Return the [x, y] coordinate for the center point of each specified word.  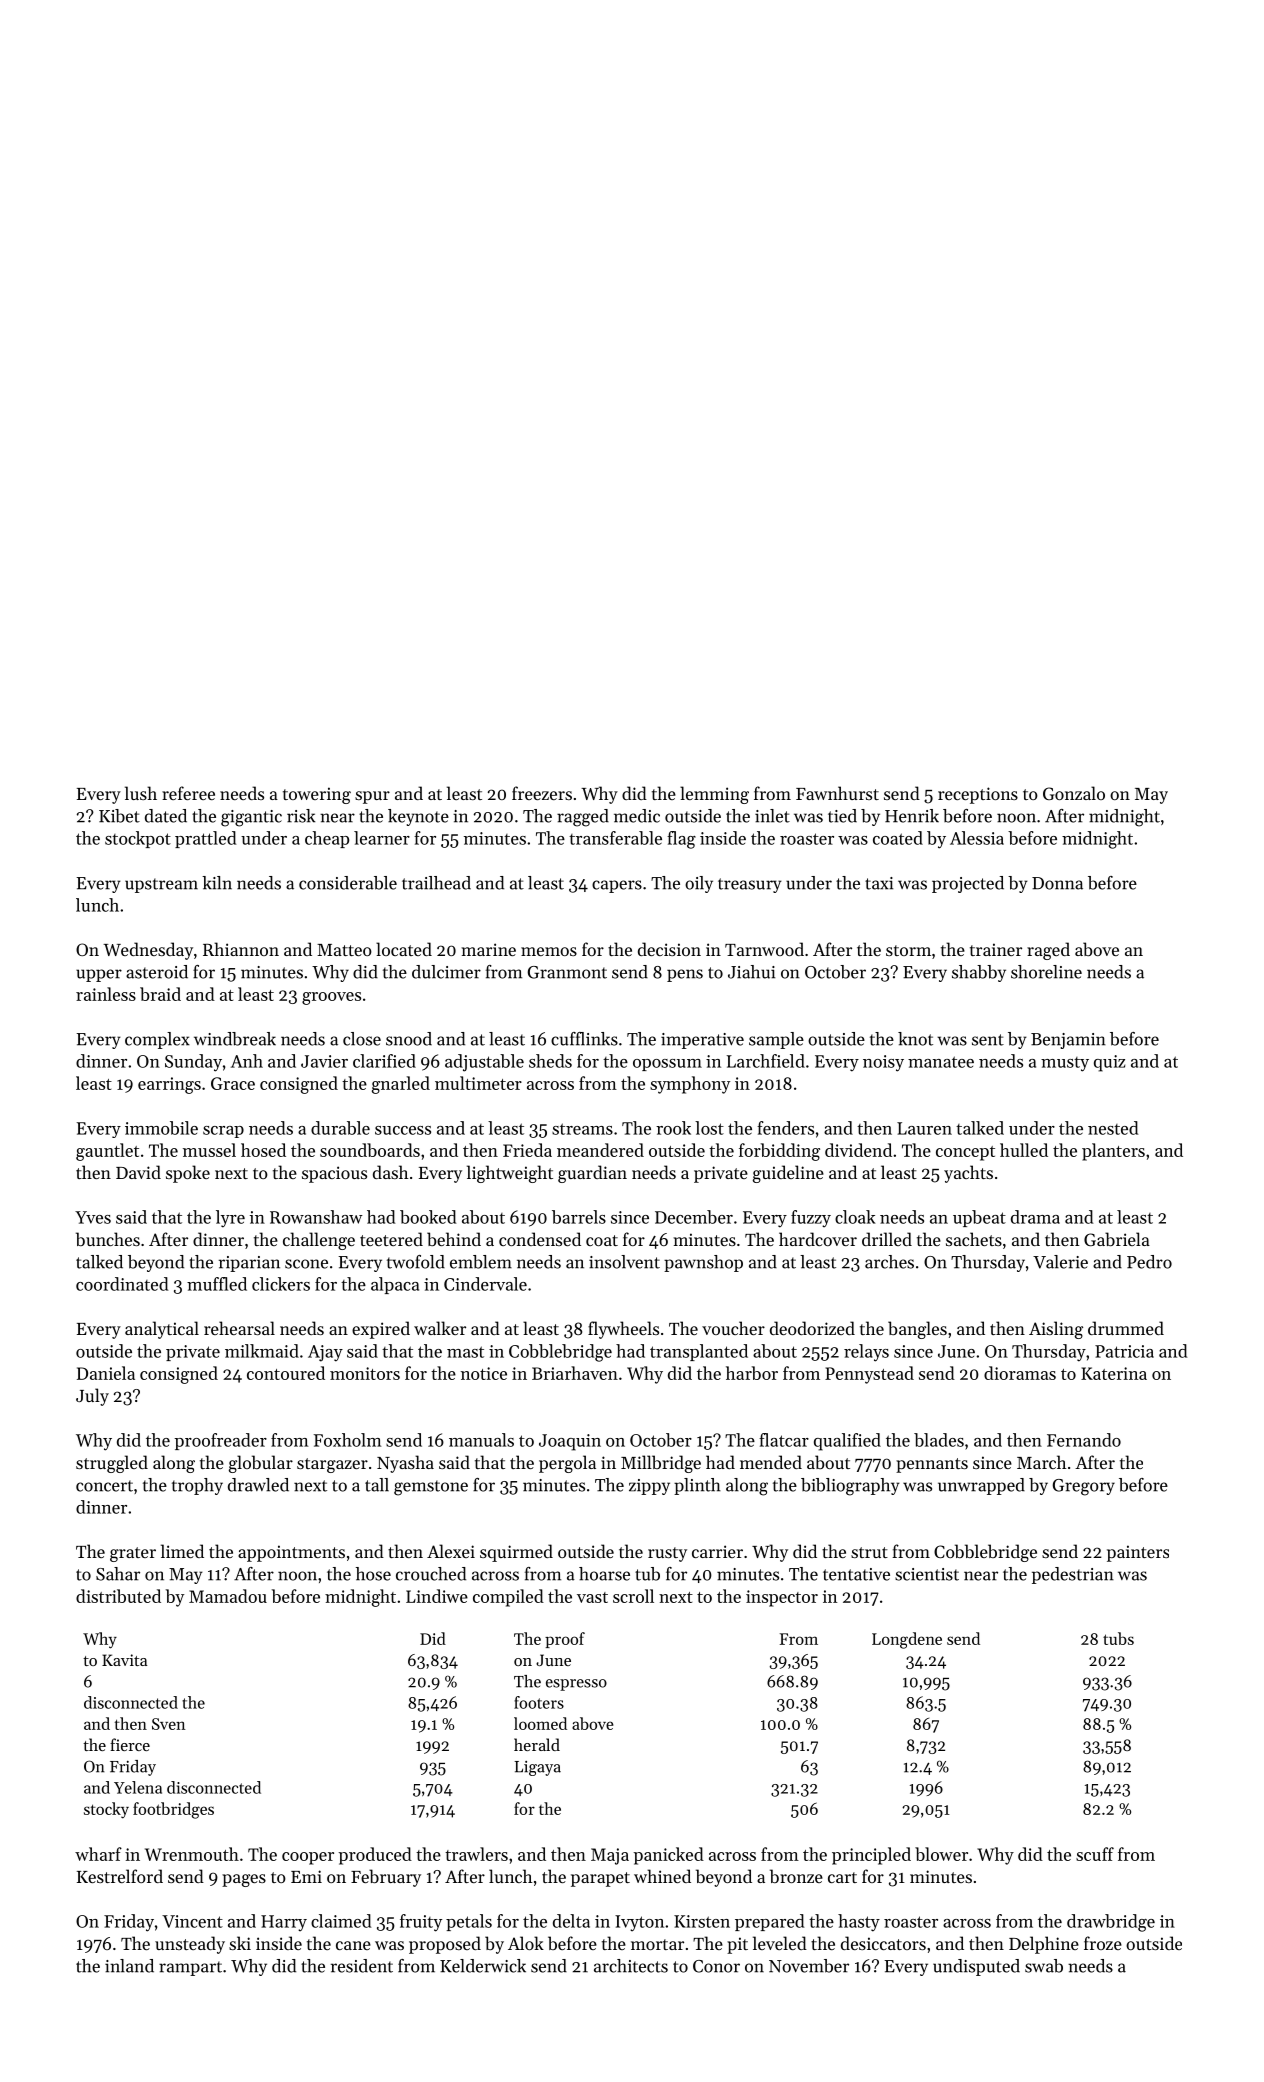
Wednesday [148, 951]
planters [1113, 1152]
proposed [445, 1945]
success [403, 1130]
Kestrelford [120, 1876]
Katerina [1114, 1373]
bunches [108, 1239]
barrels [579, 1217]
